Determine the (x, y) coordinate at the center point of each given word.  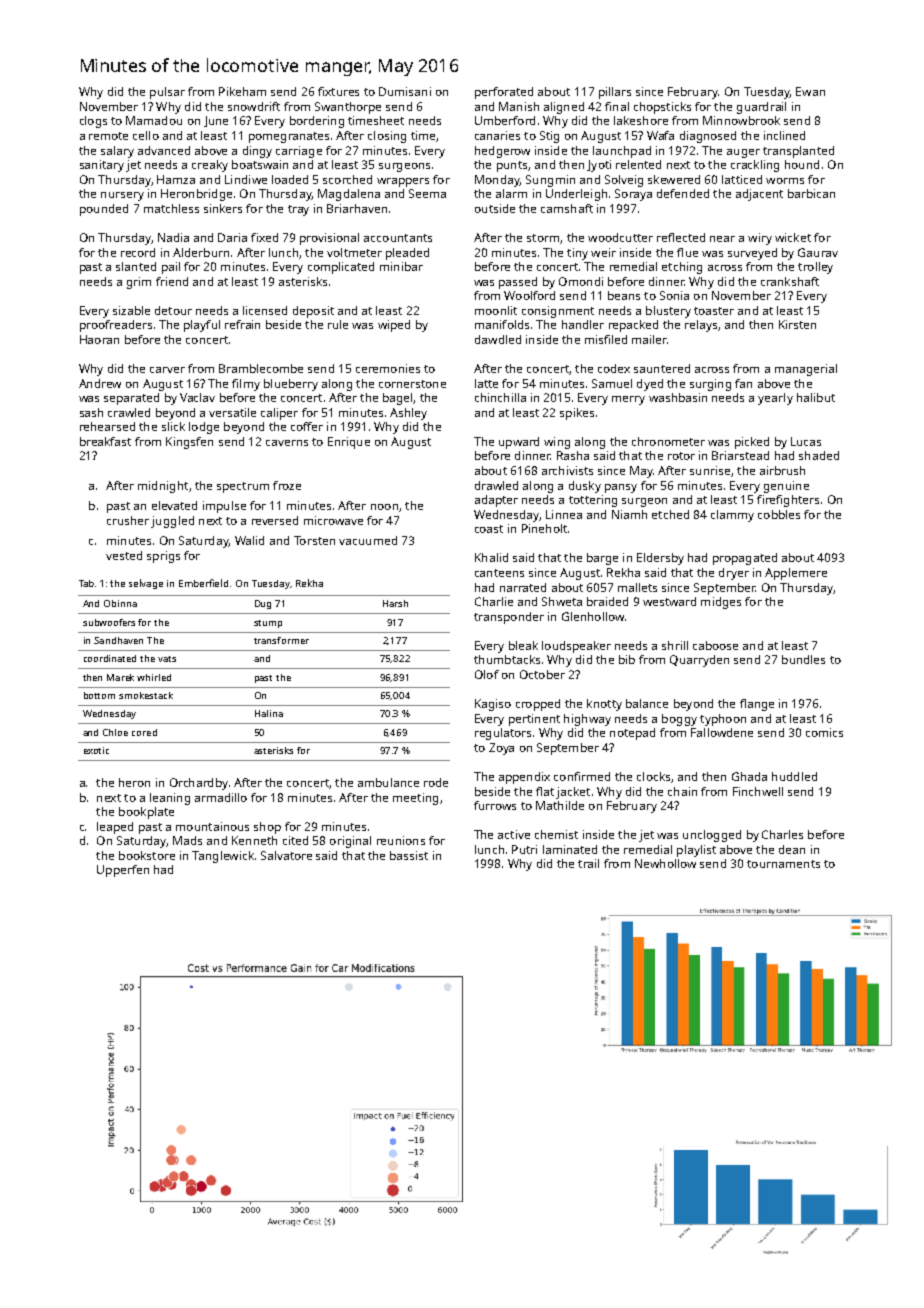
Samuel (612, 383)
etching (682, 268)
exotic (96, 750)
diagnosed (708, 137)
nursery (122, 196)
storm (543, 238)
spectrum (243, 487)
